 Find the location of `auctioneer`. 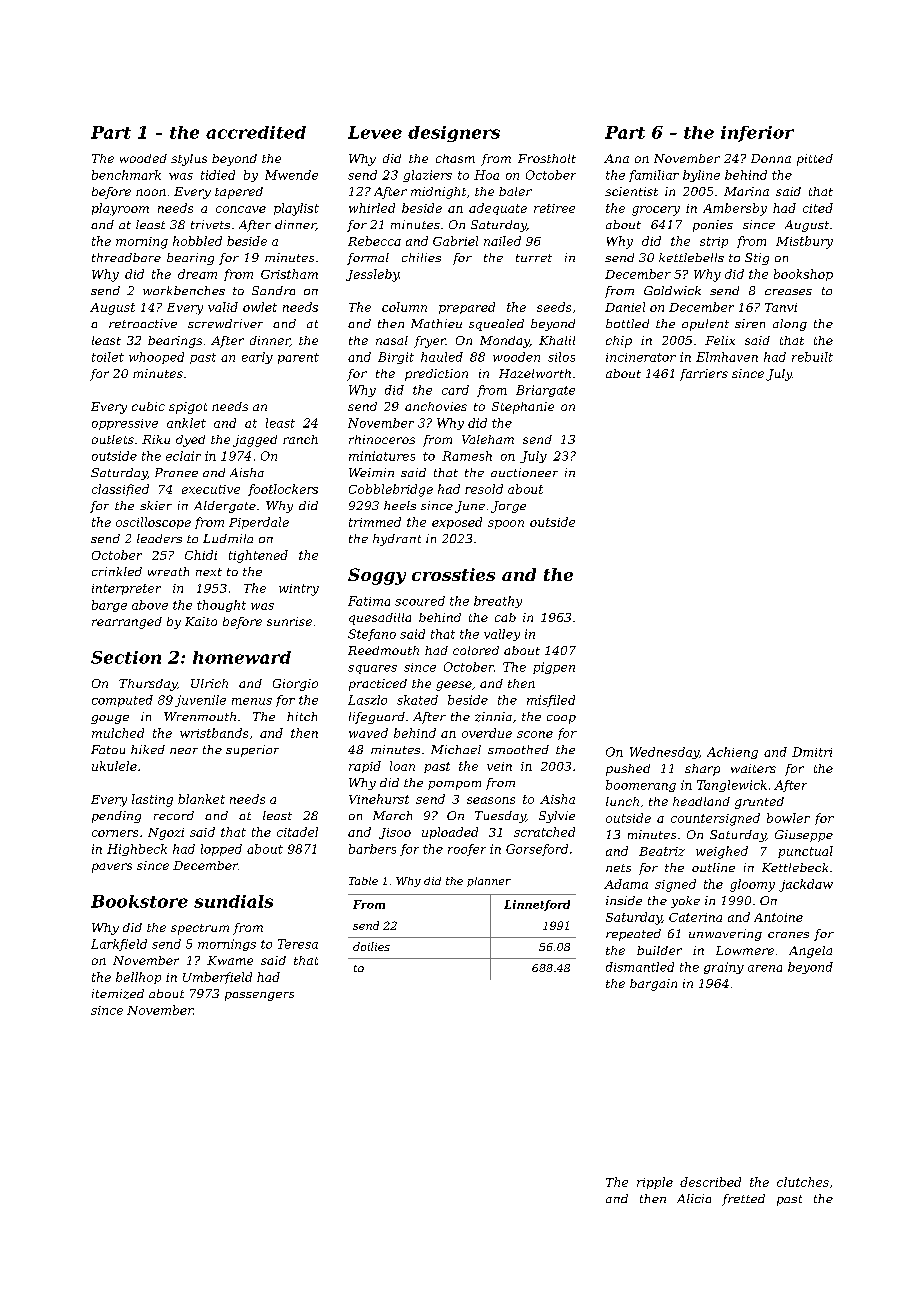

auctioneer is located at coordinates (524, 472).
